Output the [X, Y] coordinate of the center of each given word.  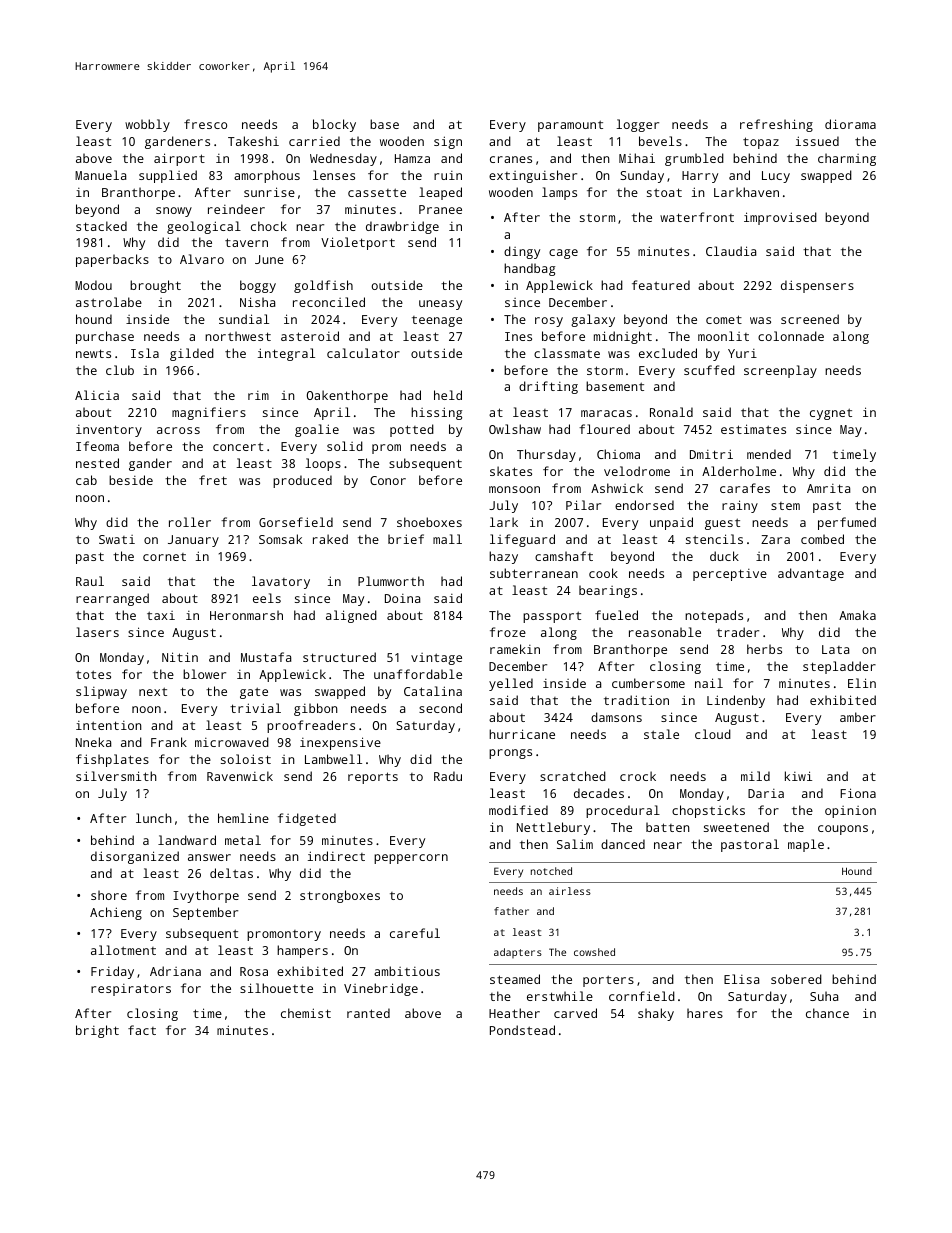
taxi [161, 615]
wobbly [147, 125]
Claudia [731, 251]
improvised [780, 218]
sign [448, 142]
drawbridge [402, 227]
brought [155, 286]
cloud [713, 734]
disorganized [135, 857]
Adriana [175, 971]
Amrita [828, 488]
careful [415, 933]
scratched [573, 776]
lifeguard [522, 540]
